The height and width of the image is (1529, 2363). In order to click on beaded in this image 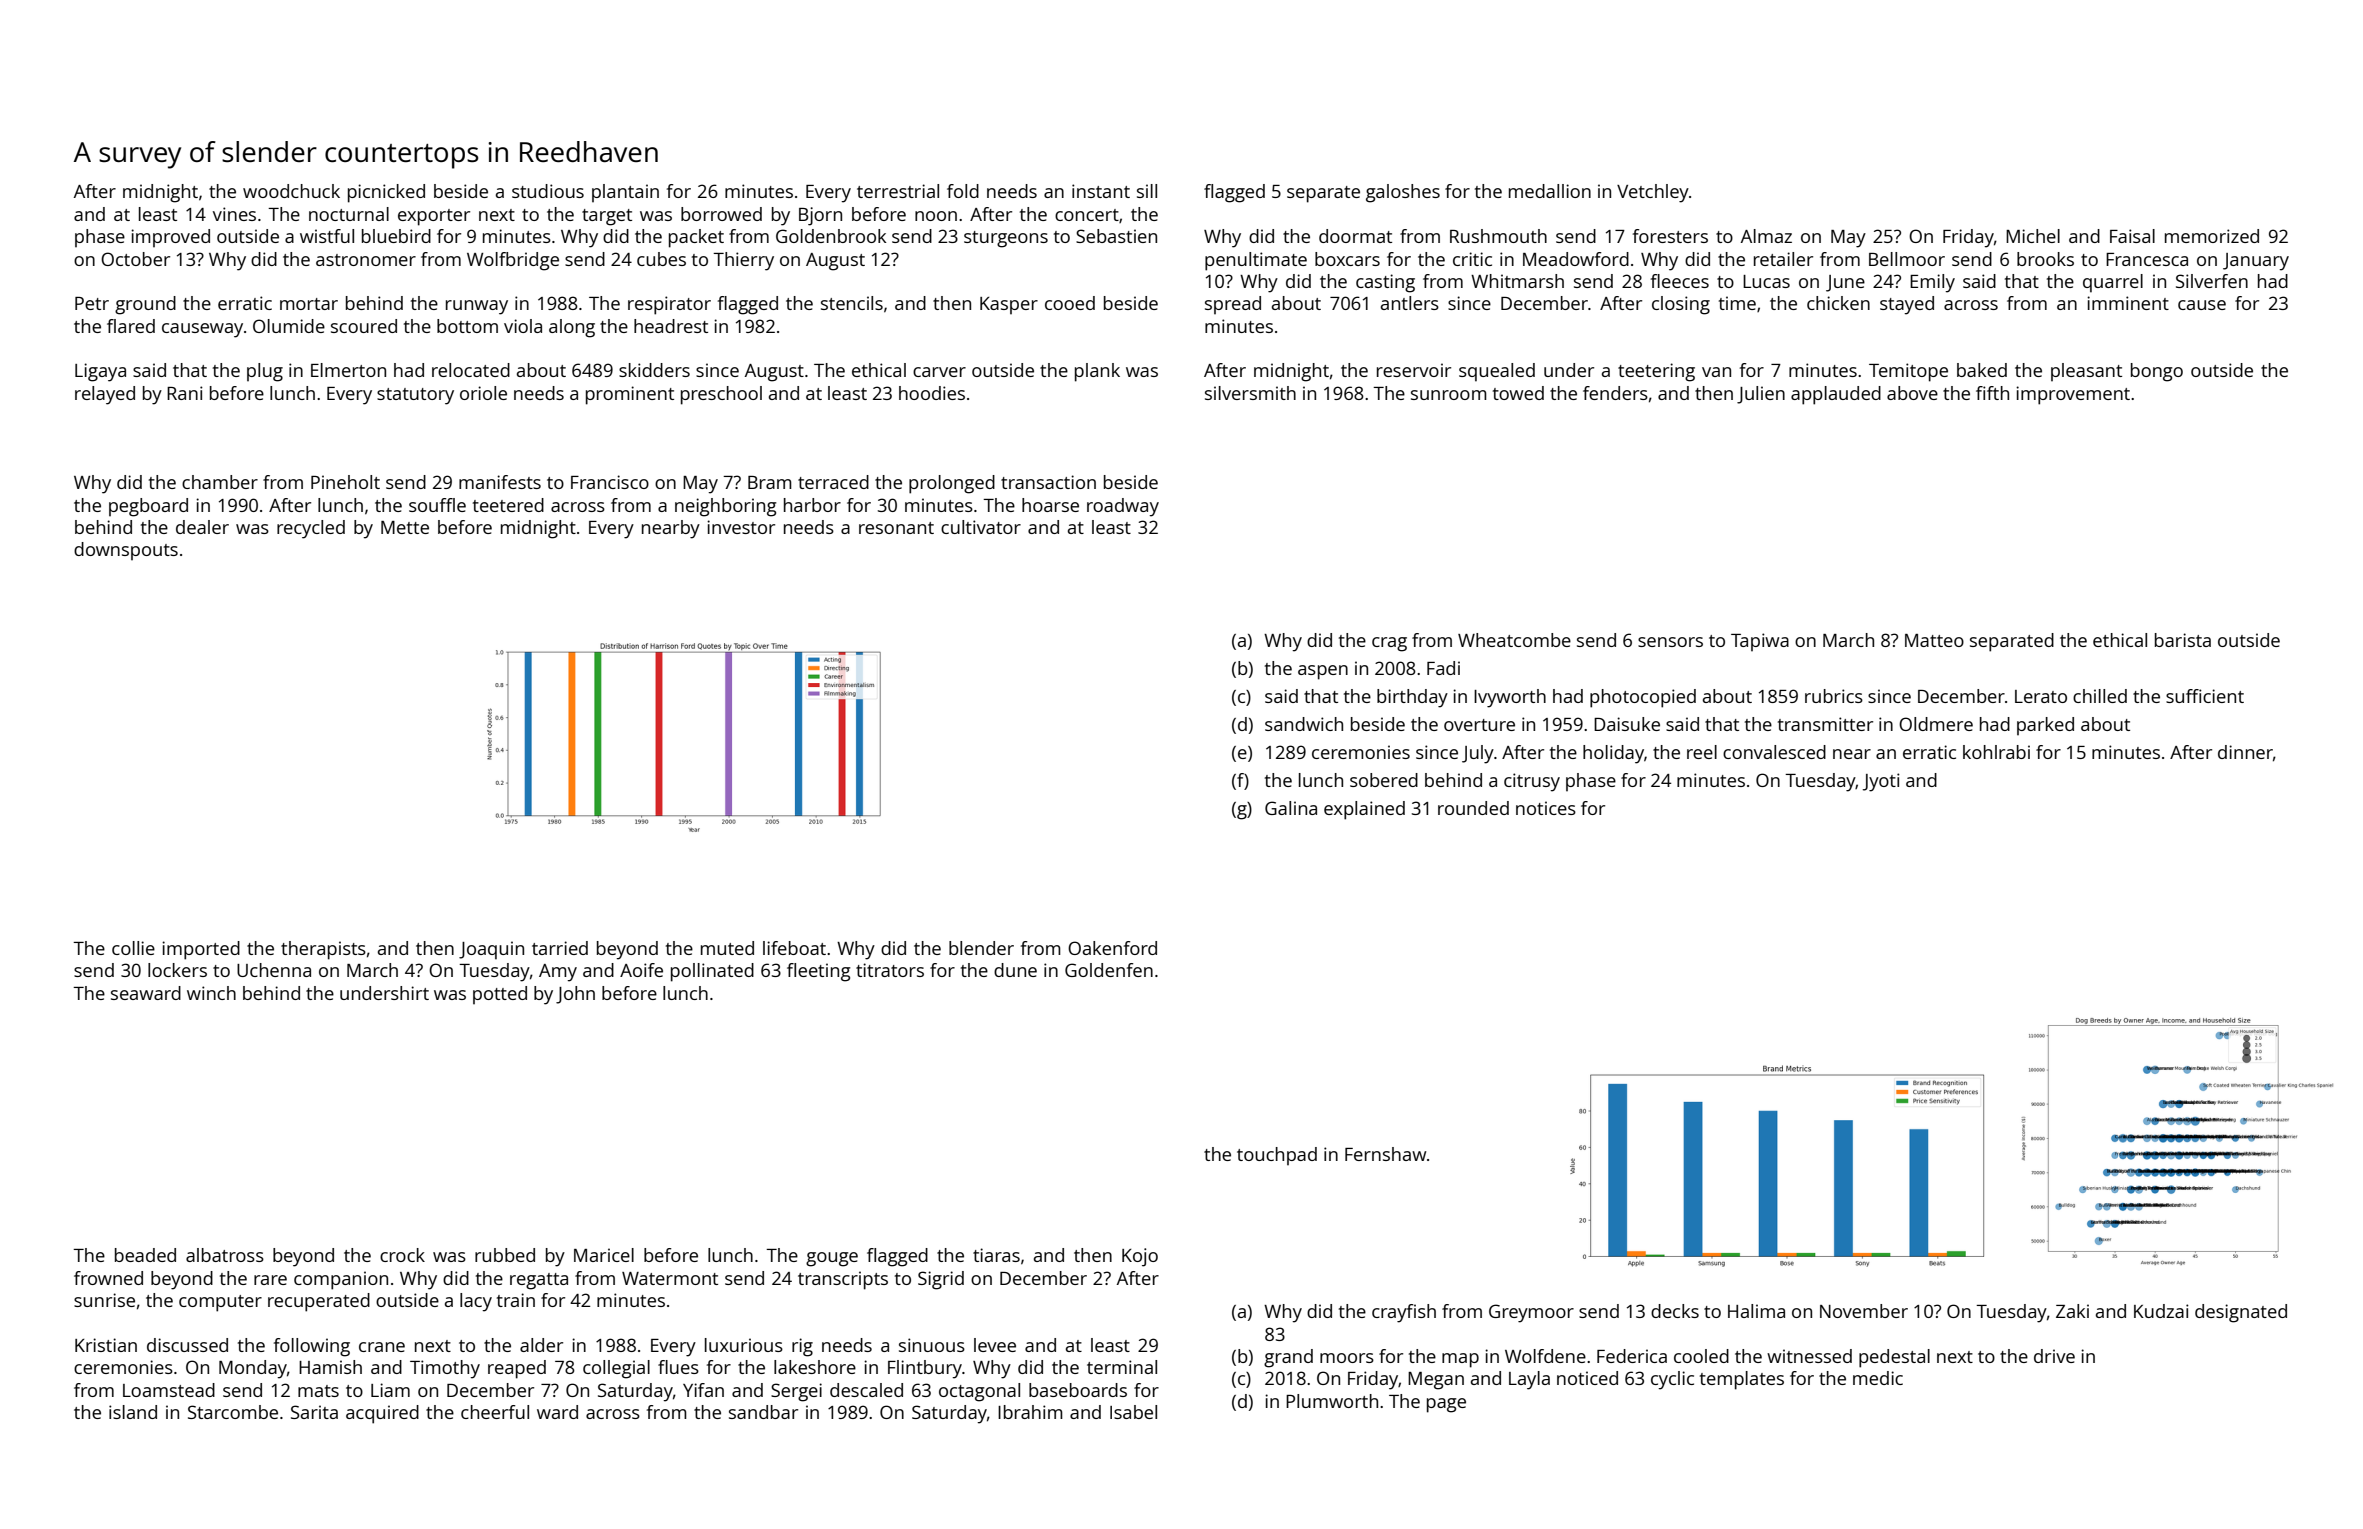, I will do `click(145, 1255)`.
